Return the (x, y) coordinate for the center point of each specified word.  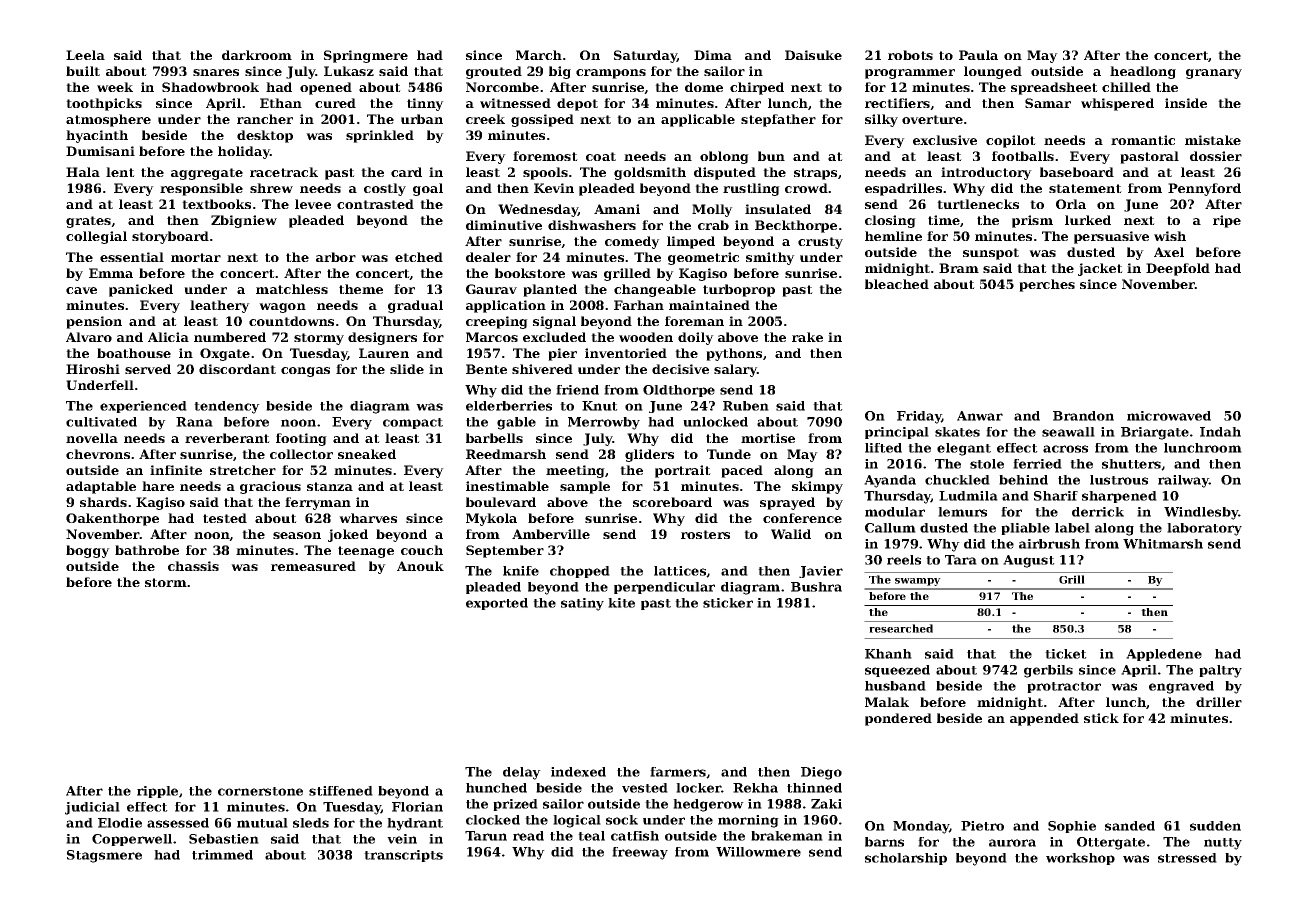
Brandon (1083, 416)
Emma (111, 273)
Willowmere (758, 852)
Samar (1048, 103)
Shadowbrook (210, 87)
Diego (821, 773)
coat (601, 156)
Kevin (554, 188)
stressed (1187, 858)
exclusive (945, 140)
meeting (575, 471)
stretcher (243, 470)
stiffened (341, 791)
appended (1044, 719)
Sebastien (224, 839)
